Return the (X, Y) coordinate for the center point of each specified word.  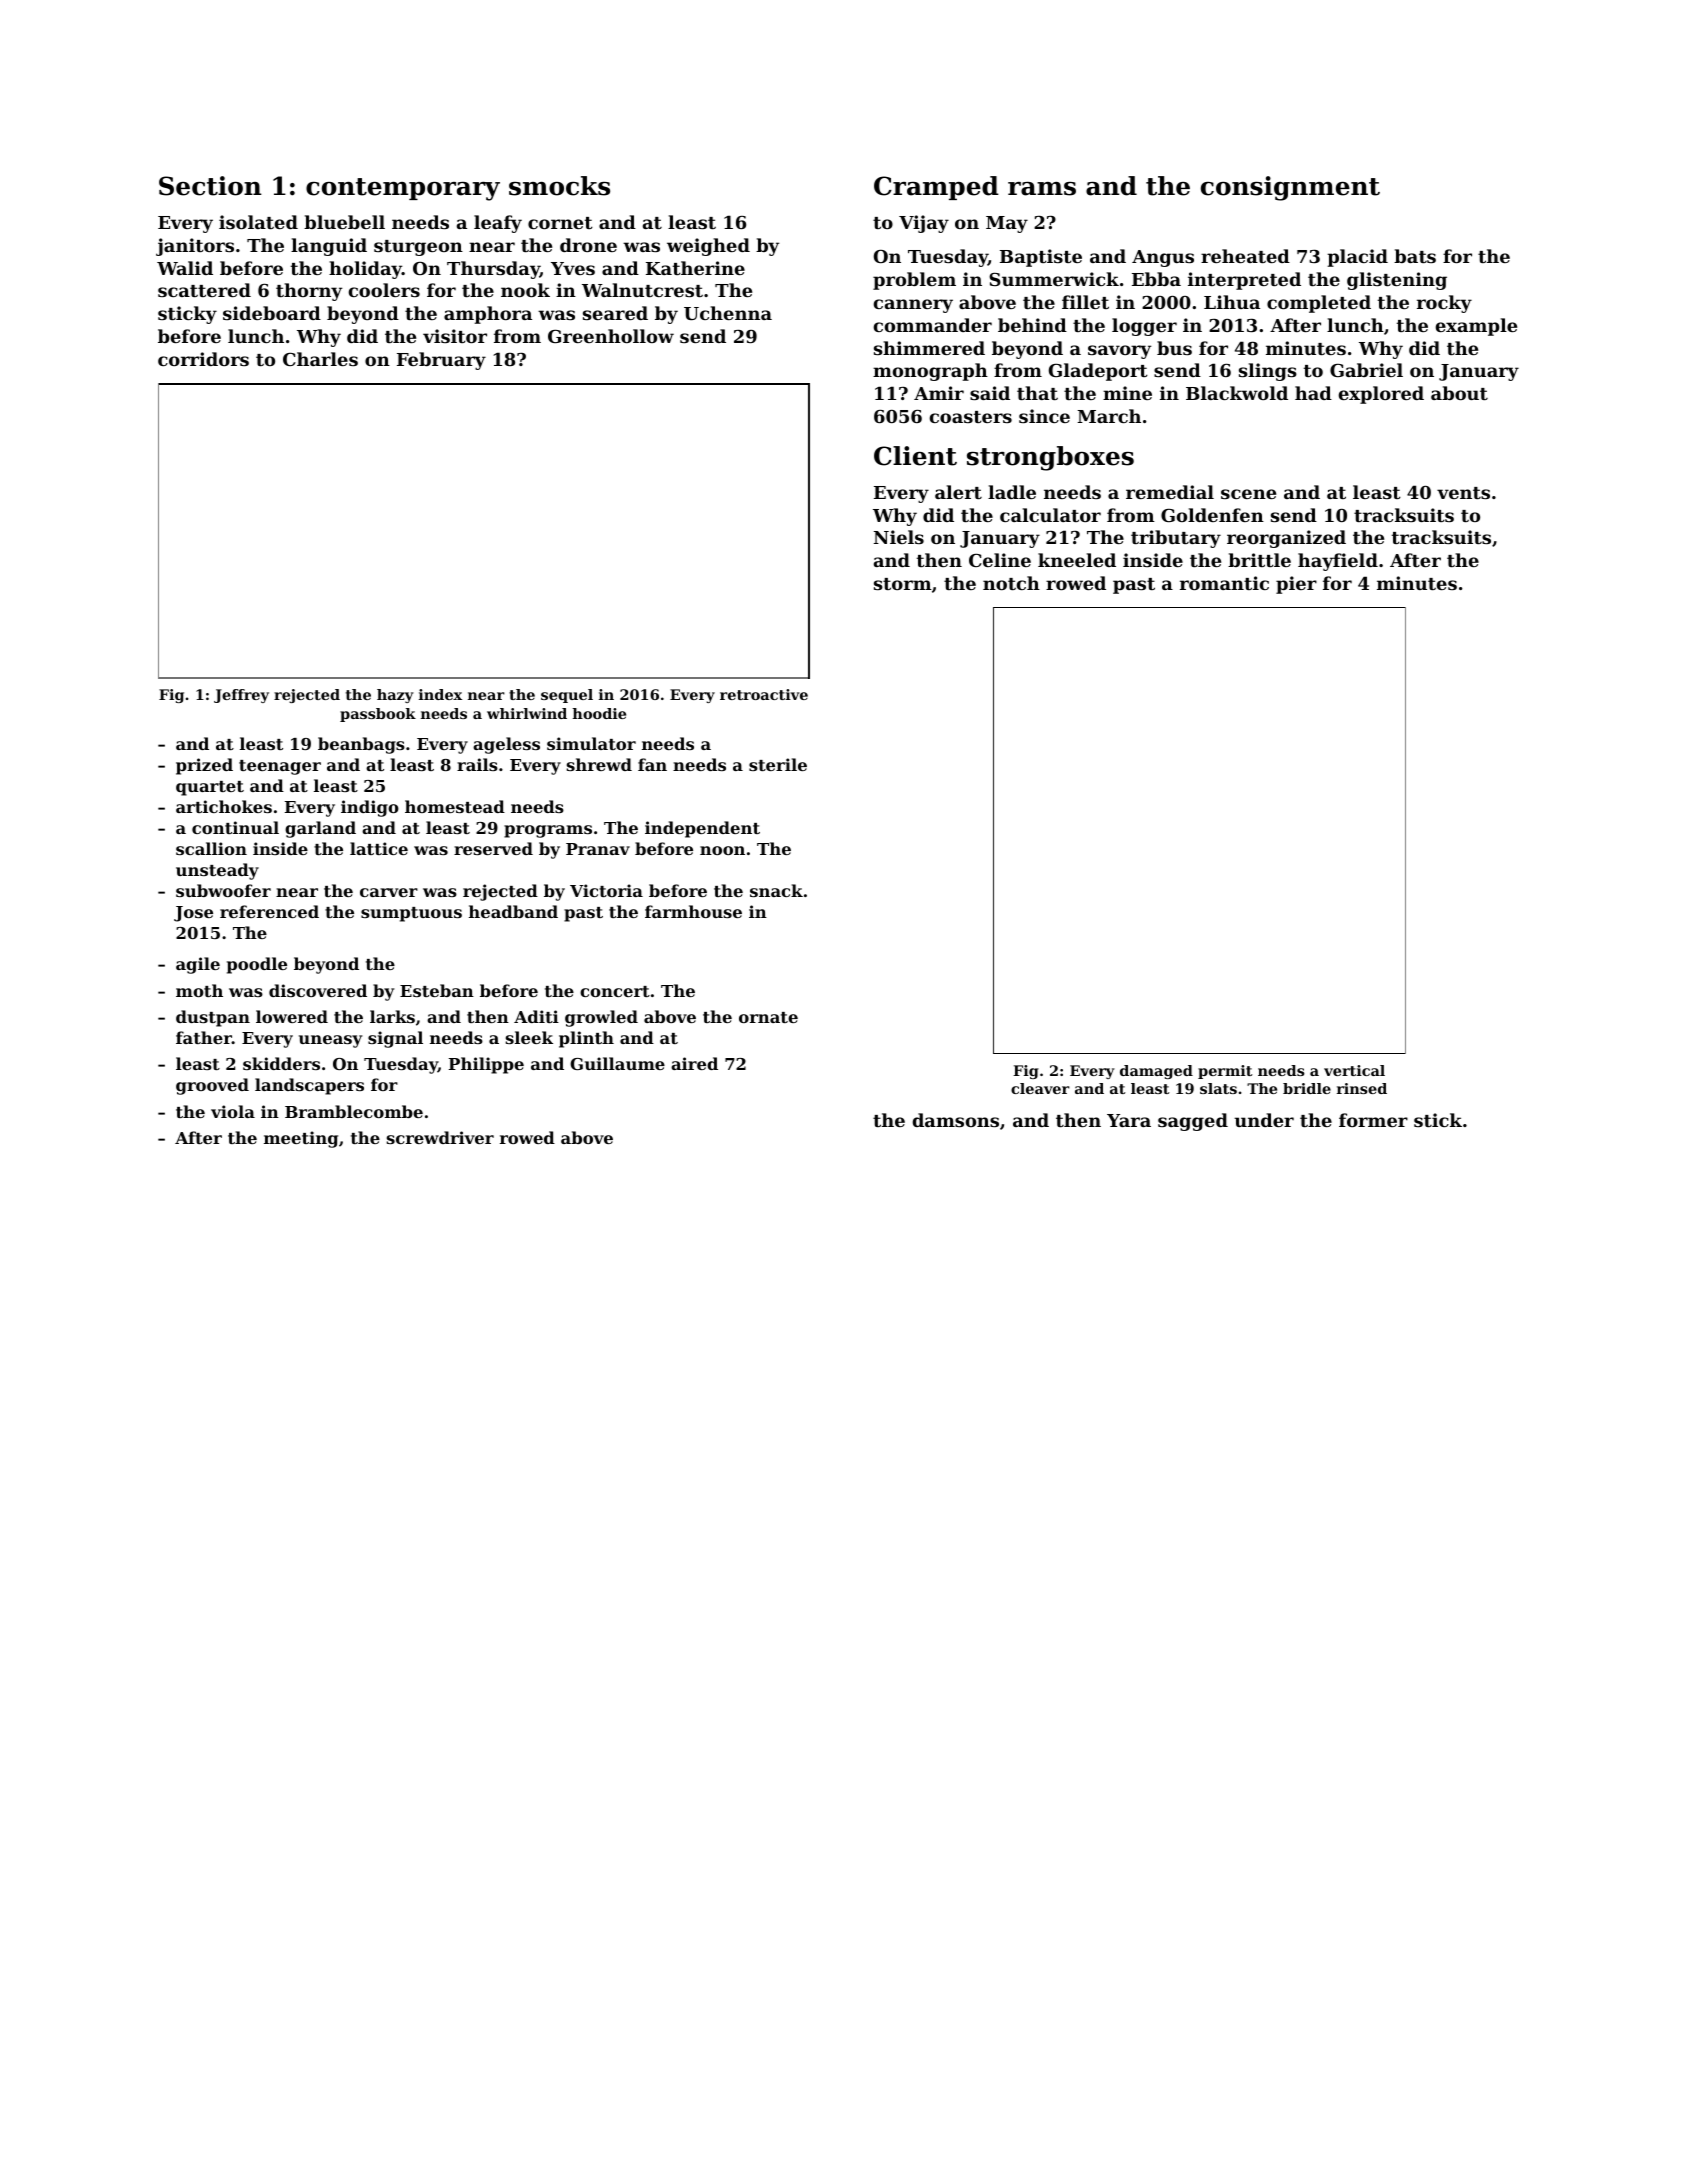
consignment (1290, 188)
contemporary (403, 189)
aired (694, 1063)
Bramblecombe (354, 1111)
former (1373, 1120)
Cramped (936, 188)
